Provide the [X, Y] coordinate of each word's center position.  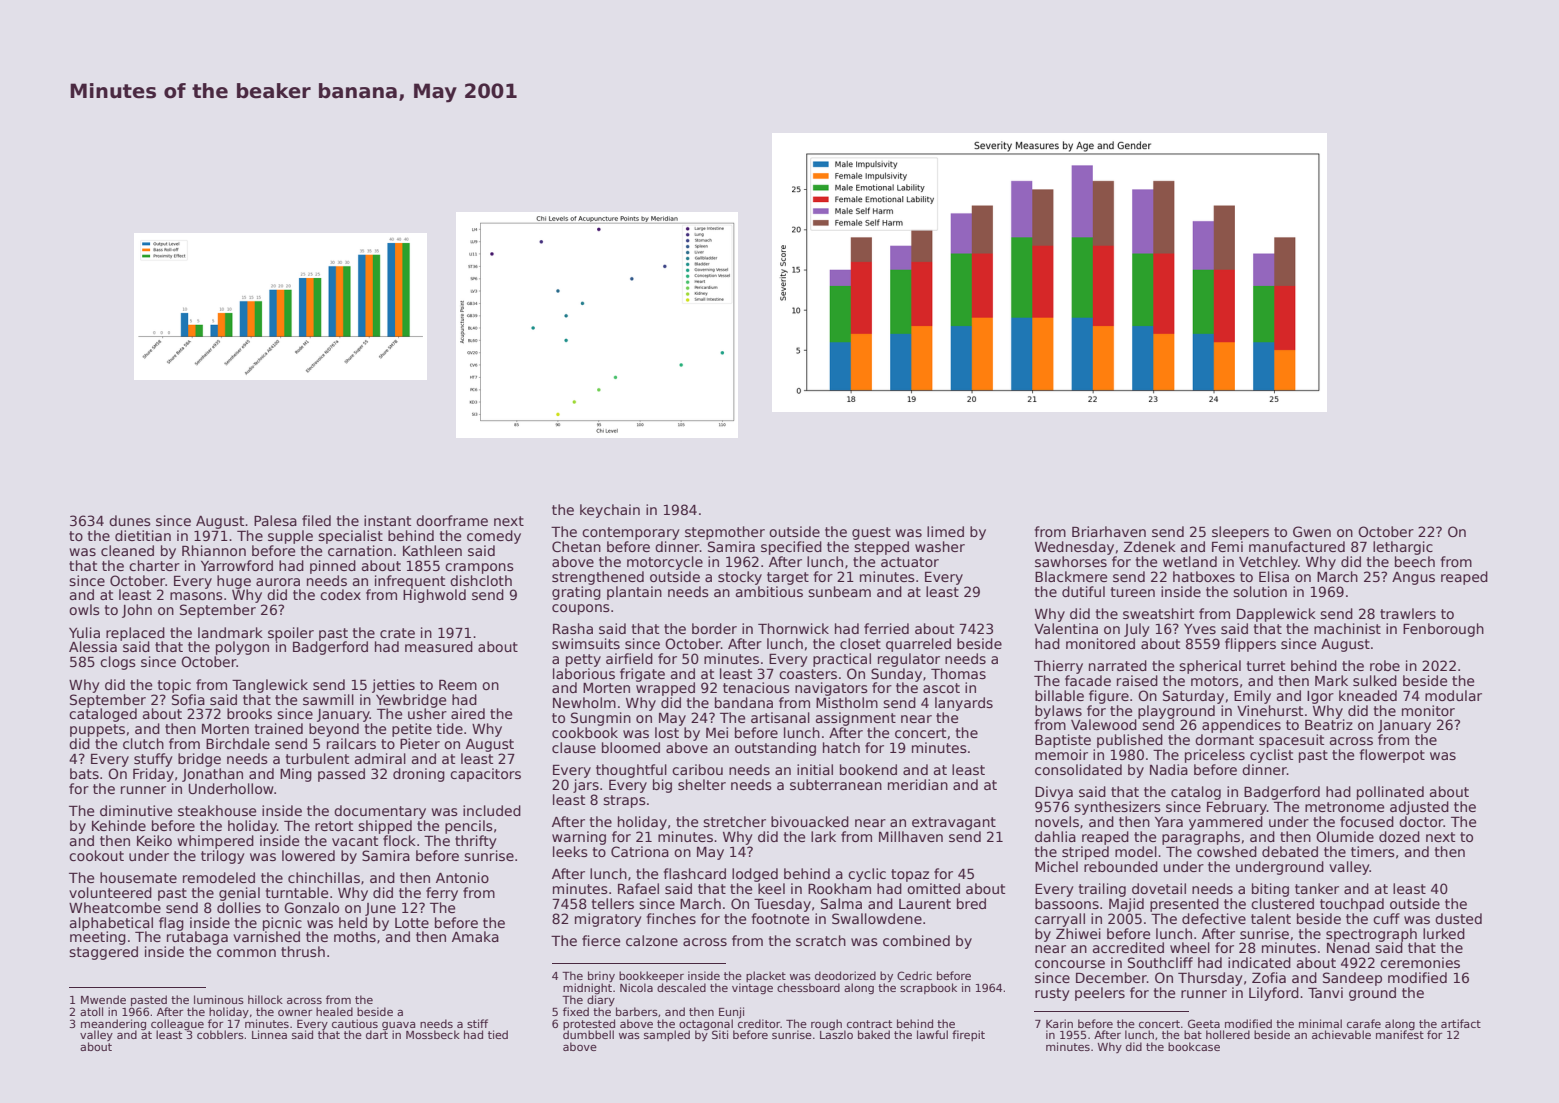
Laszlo [836, 1034]
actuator [910, 562]
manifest [1400, 1034]
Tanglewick [270, 686]
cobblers [220, 1034]
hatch [841, 747]
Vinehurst [1270, 710]
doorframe [452, 520]
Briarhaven [1109, 531]
